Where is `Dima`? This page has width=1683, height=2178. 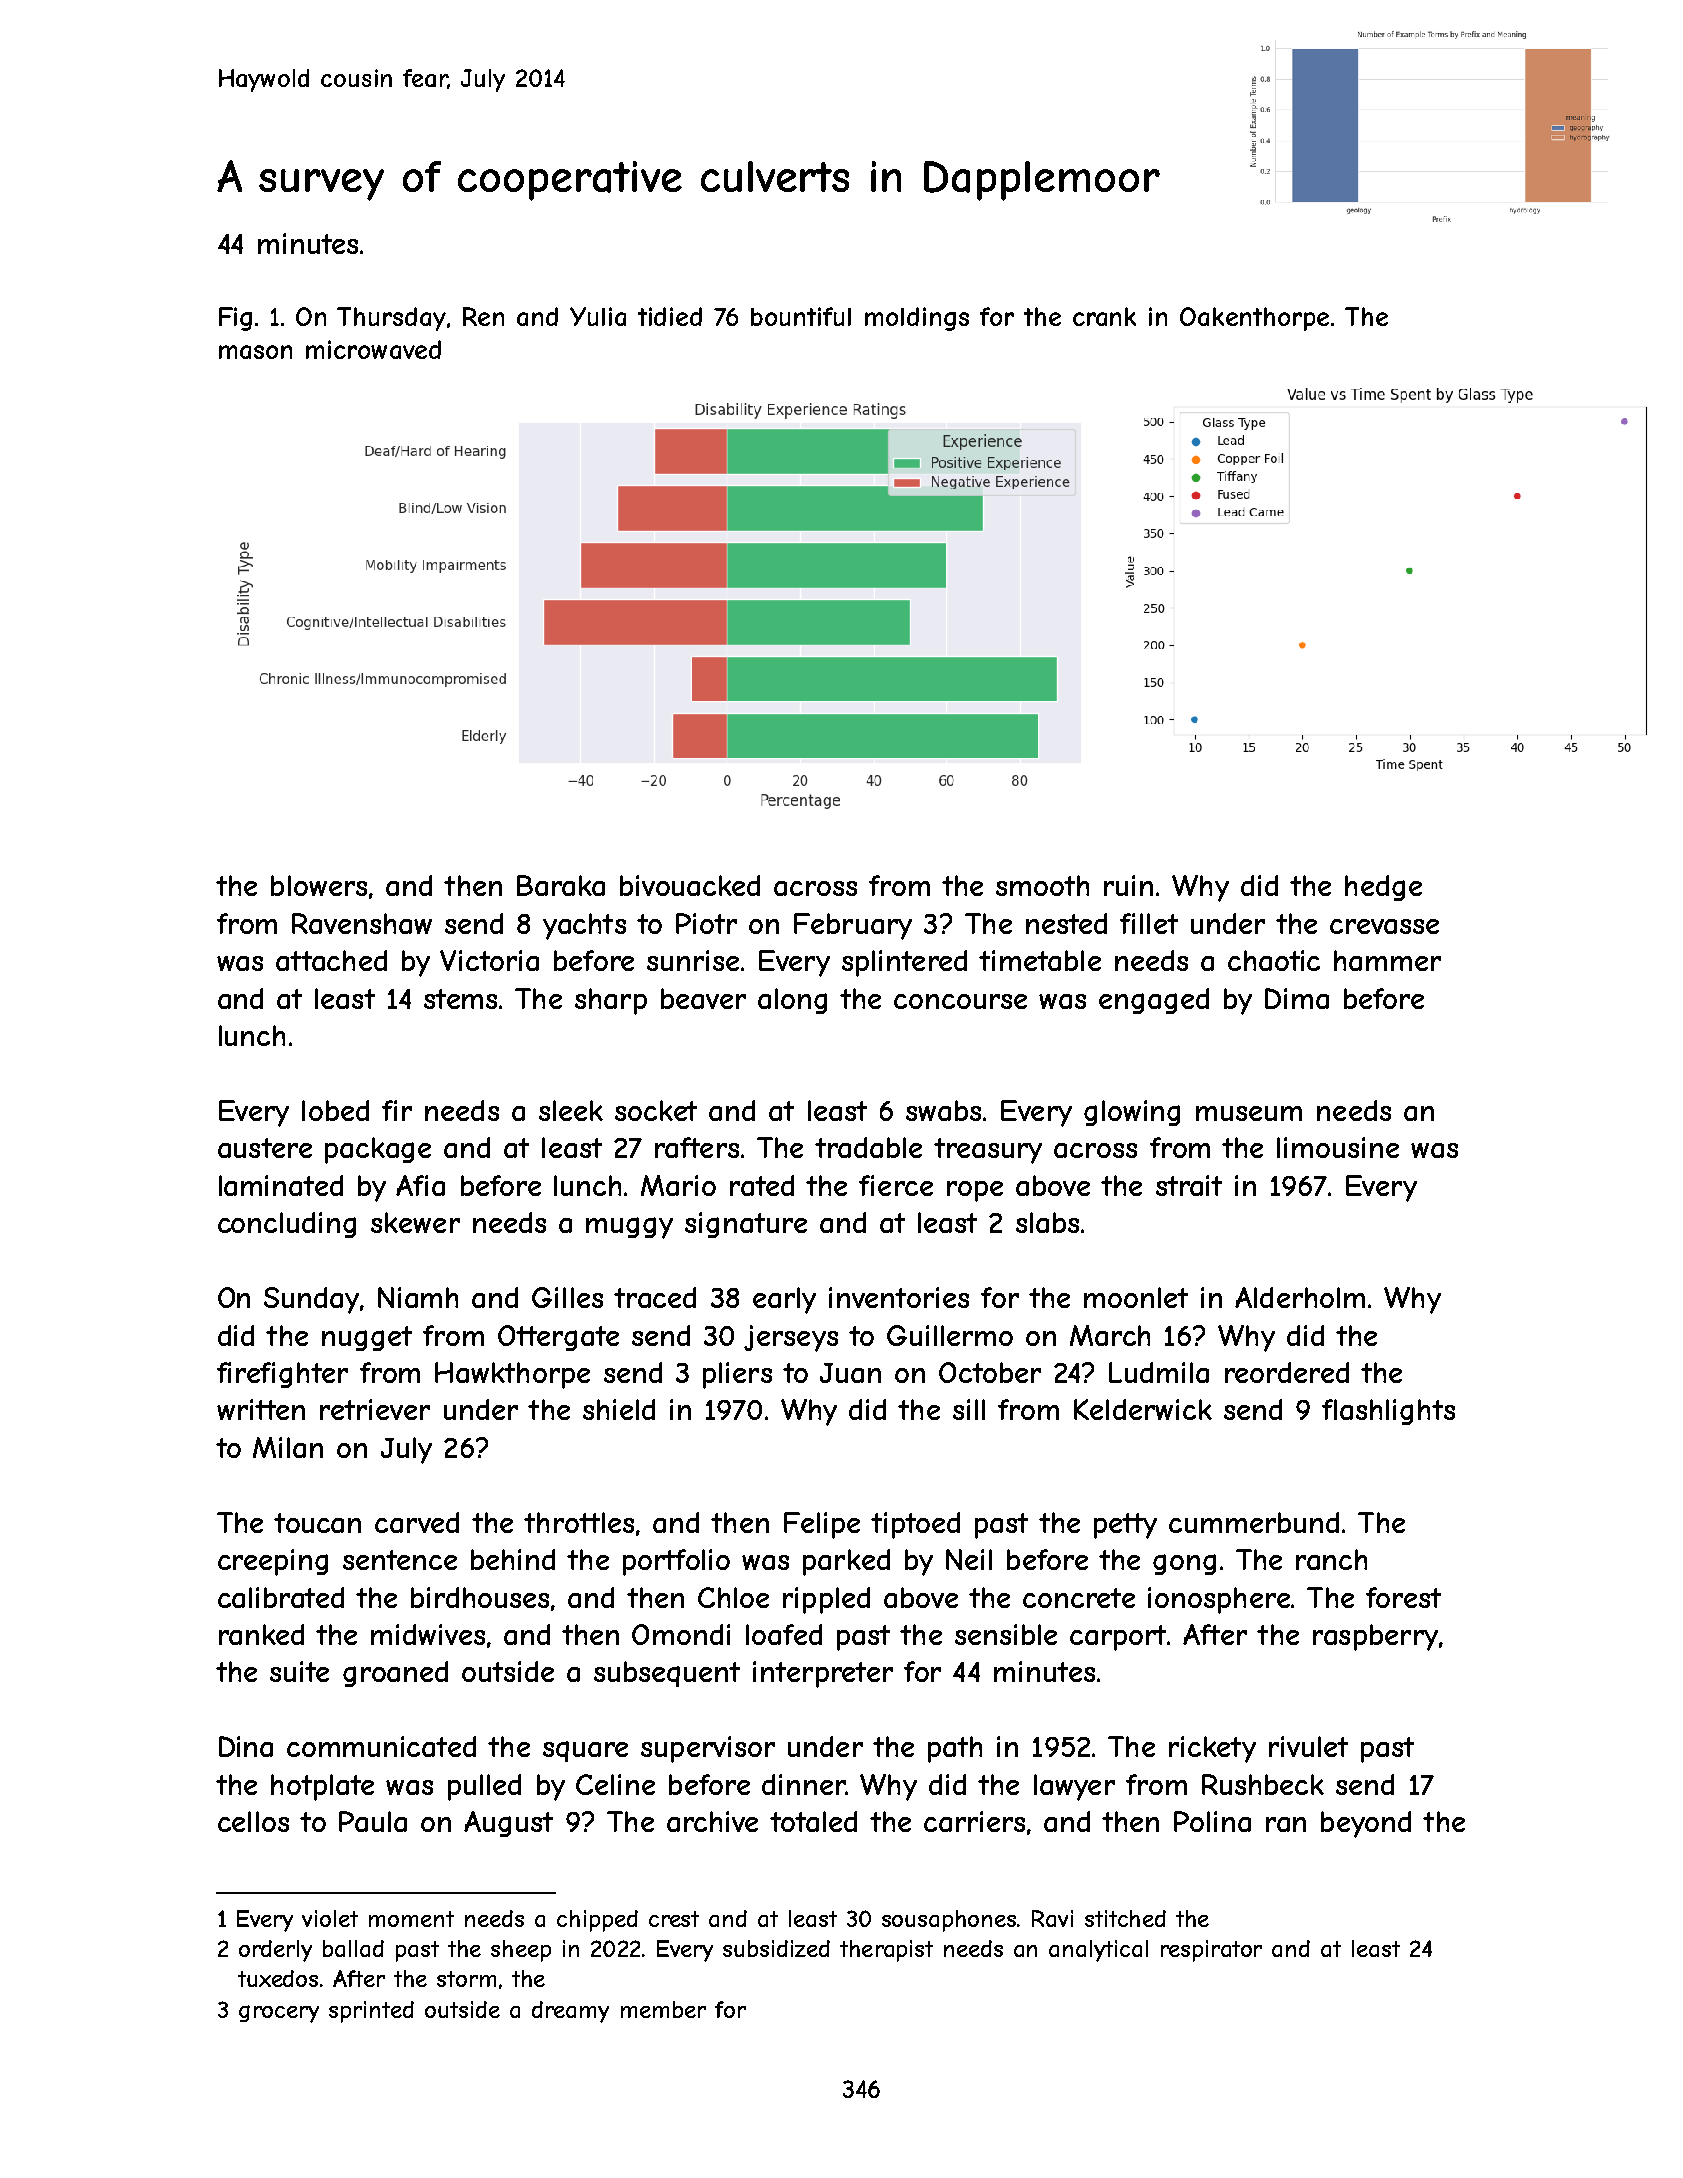 Dima is located at coordinates (1297, 998).
